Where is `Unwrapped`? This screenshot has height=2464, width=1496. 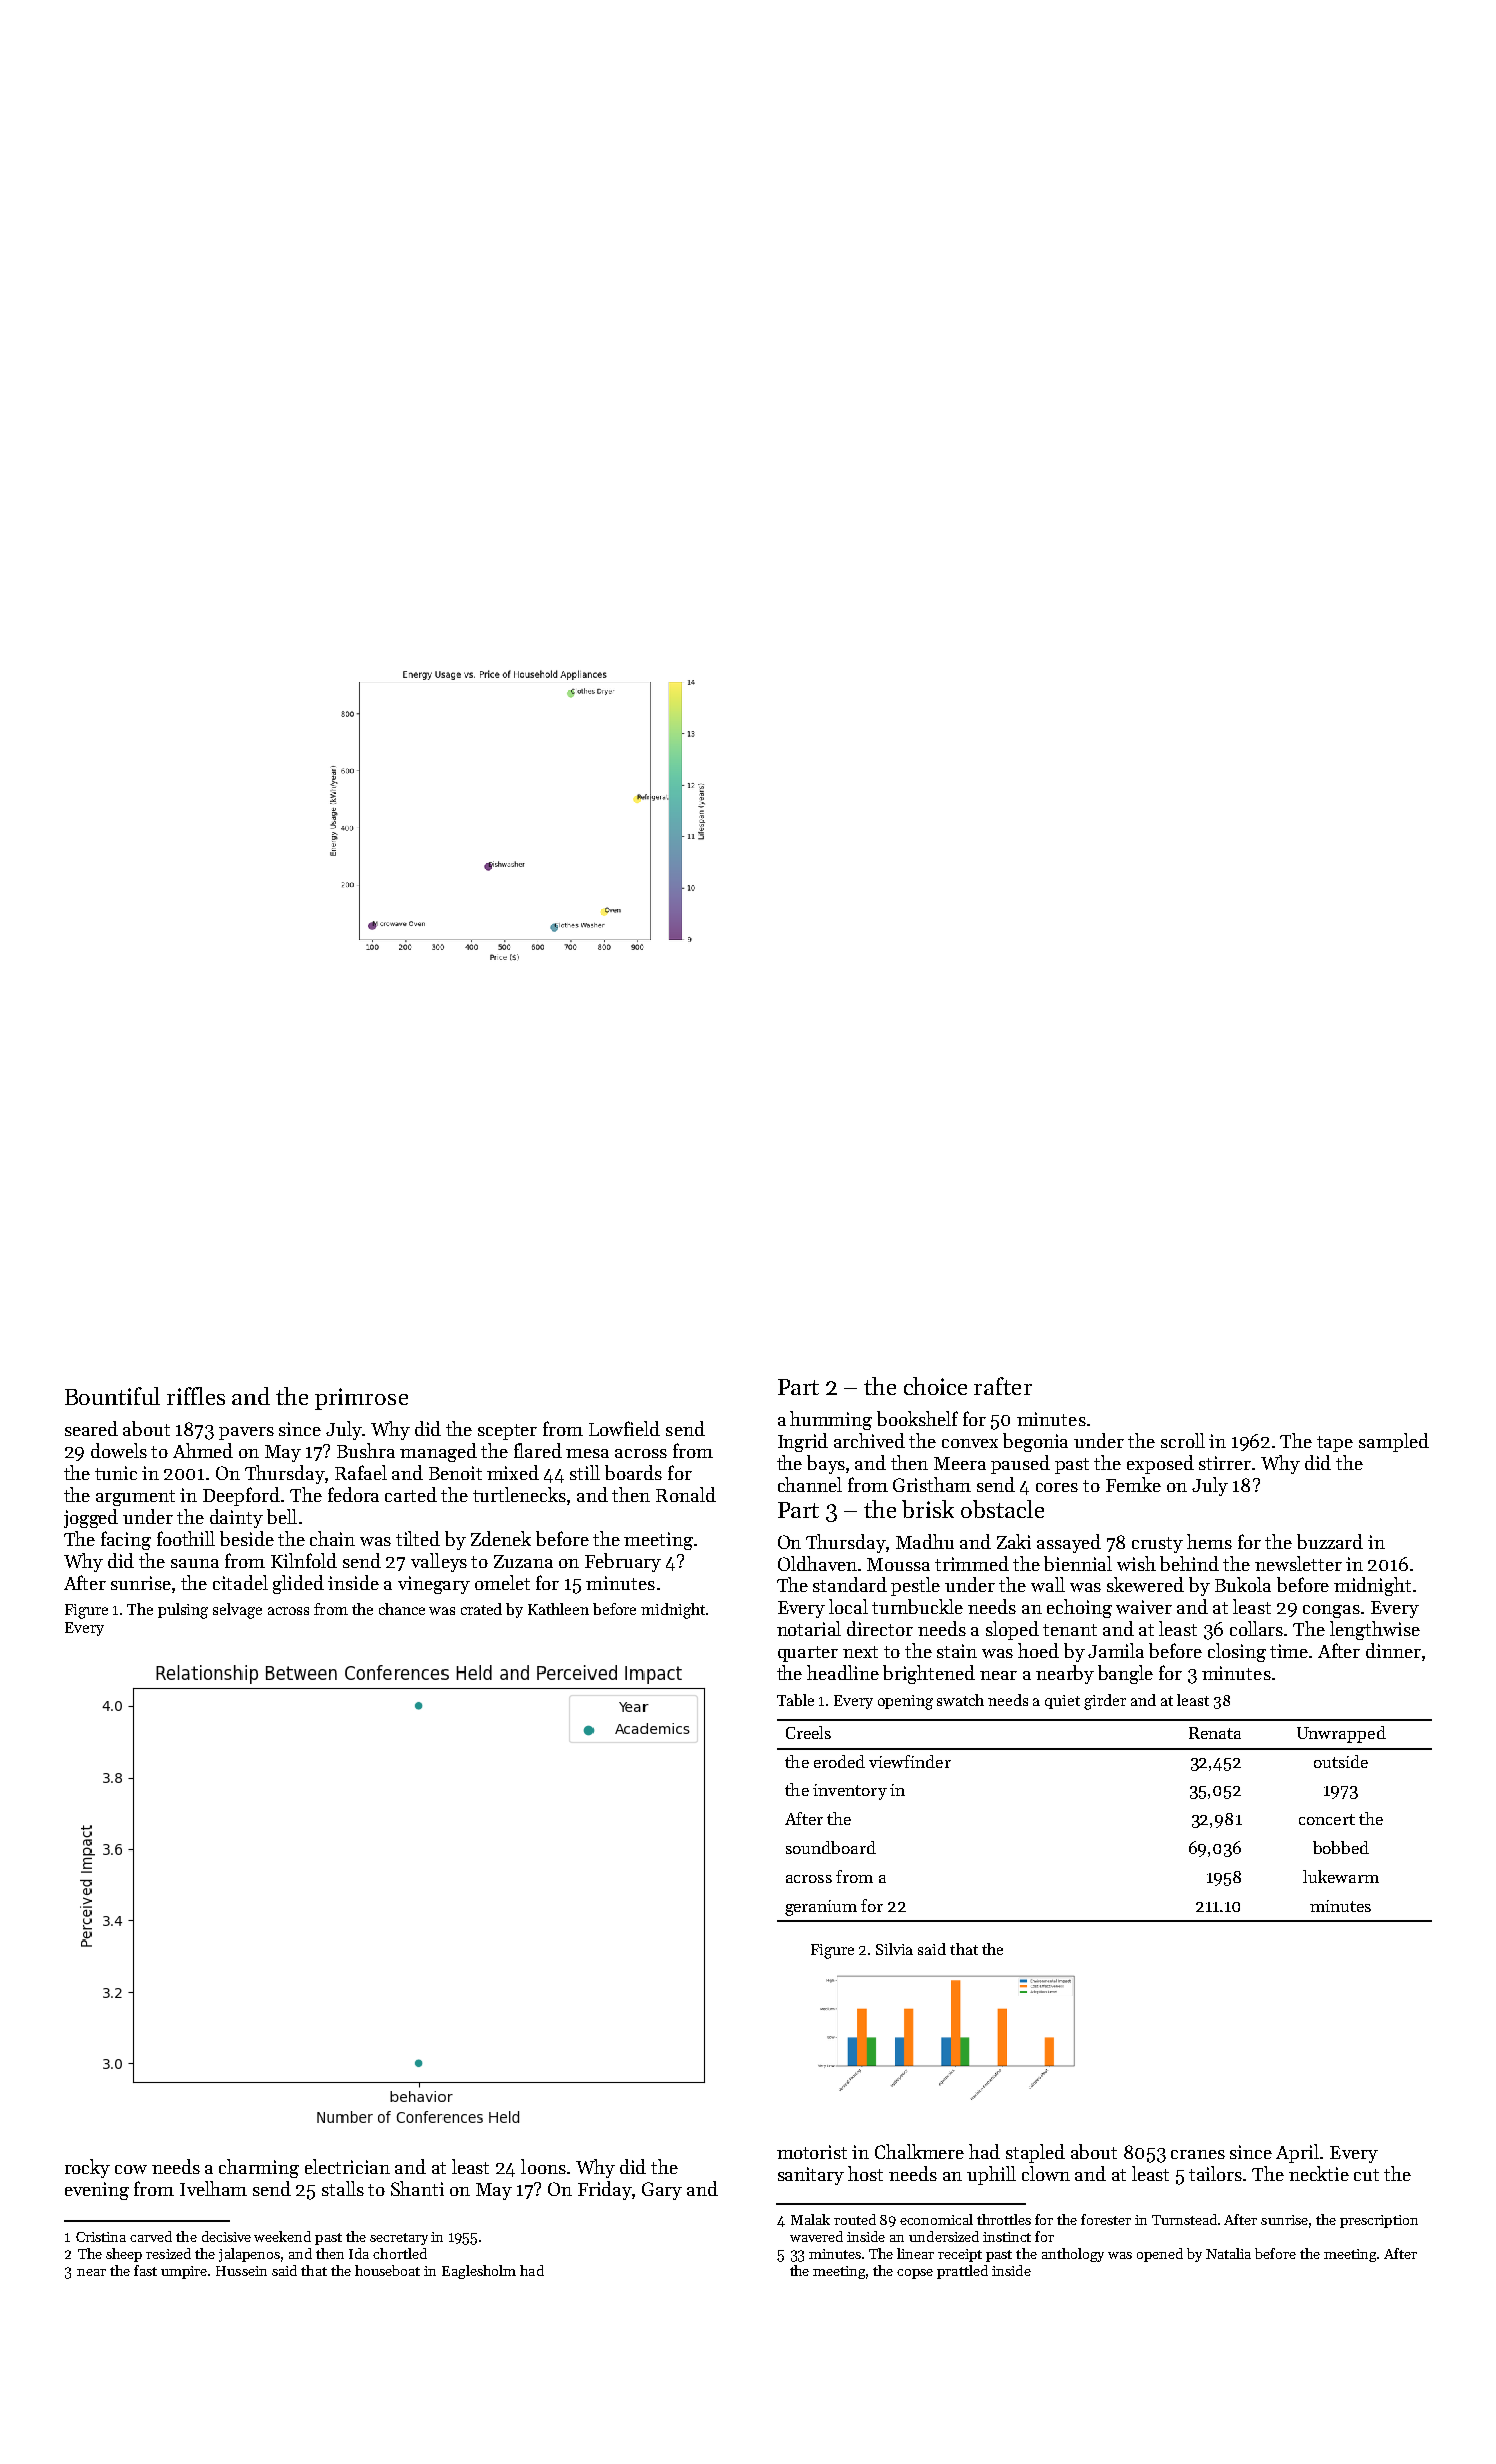
Unwrapped is located at coordinates (1341, 1734).
